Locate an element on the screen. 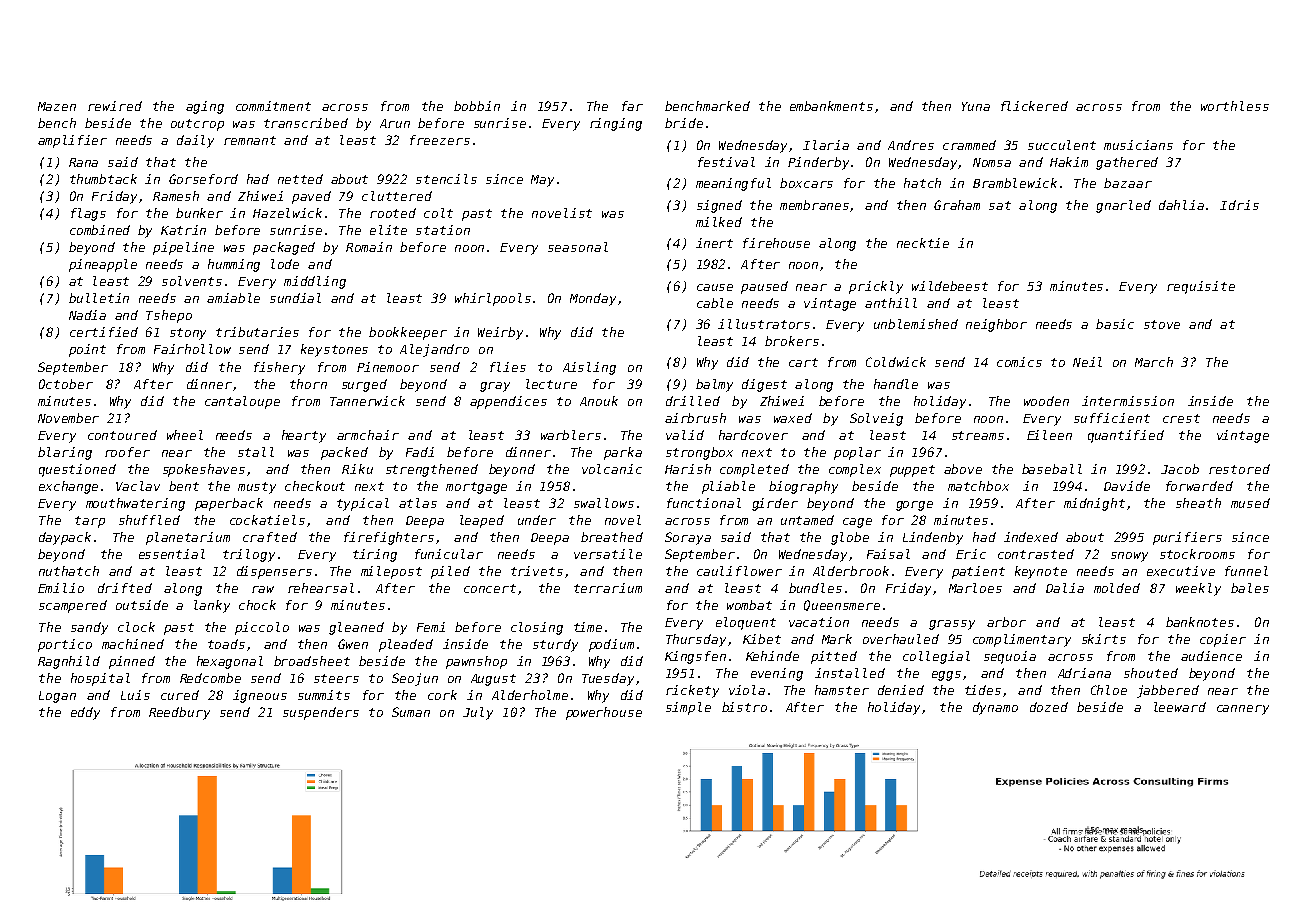 This screenshot has height=924, width=1308. hexagonal is located at coordinates (230, 662).
